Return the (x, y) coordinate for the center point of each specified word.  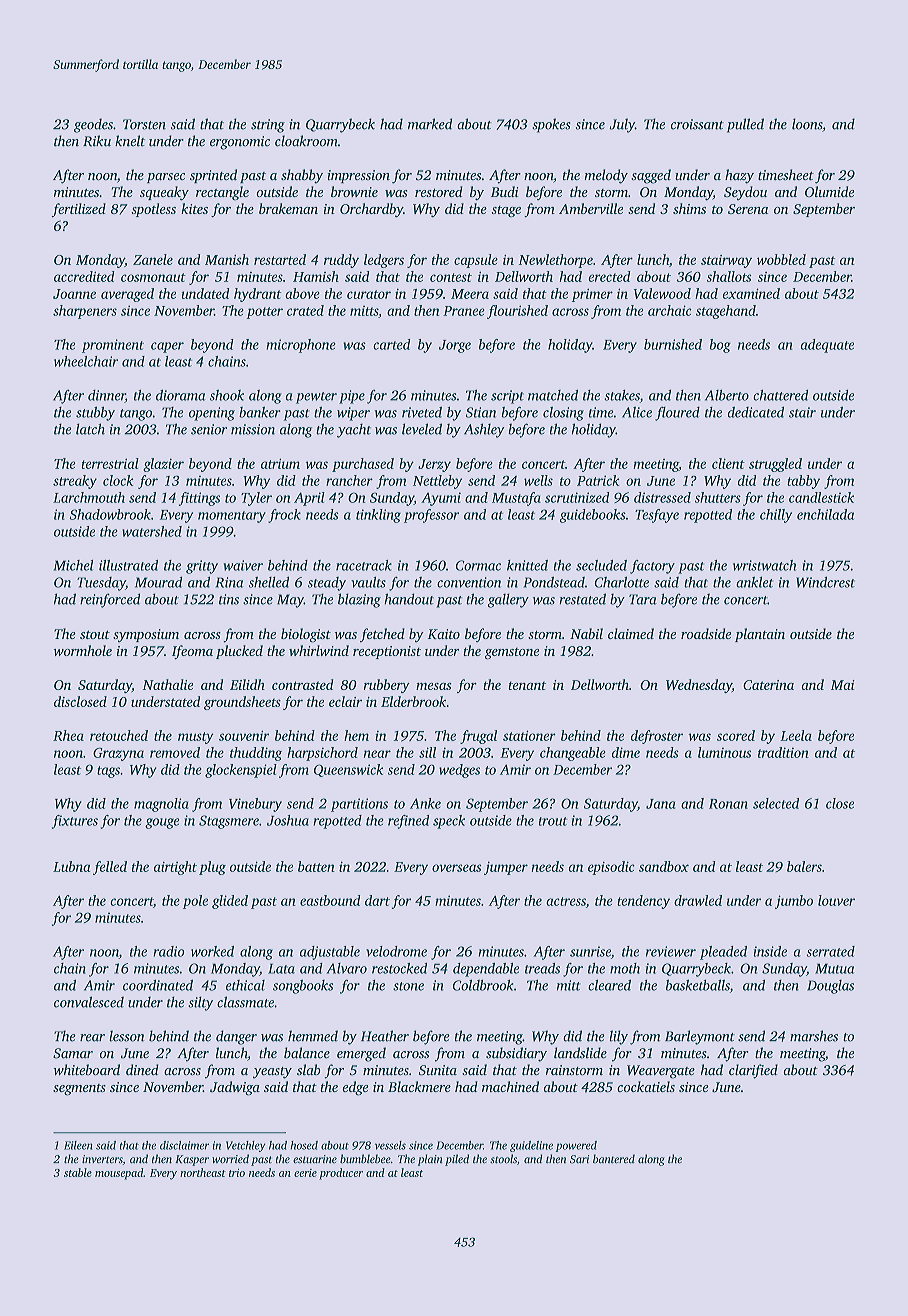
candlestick (821, 497)
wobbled (781, 259)
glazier (163, 465)
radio (168, 951)
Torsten (144, 124)
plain (430, 1160)
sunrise (590, 951)
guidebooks (593, 516)
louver (836, 900)
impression (358, 176)
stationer (529, 735)
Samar (73, 1053)
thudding (256, 754)
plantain (760, 635)
